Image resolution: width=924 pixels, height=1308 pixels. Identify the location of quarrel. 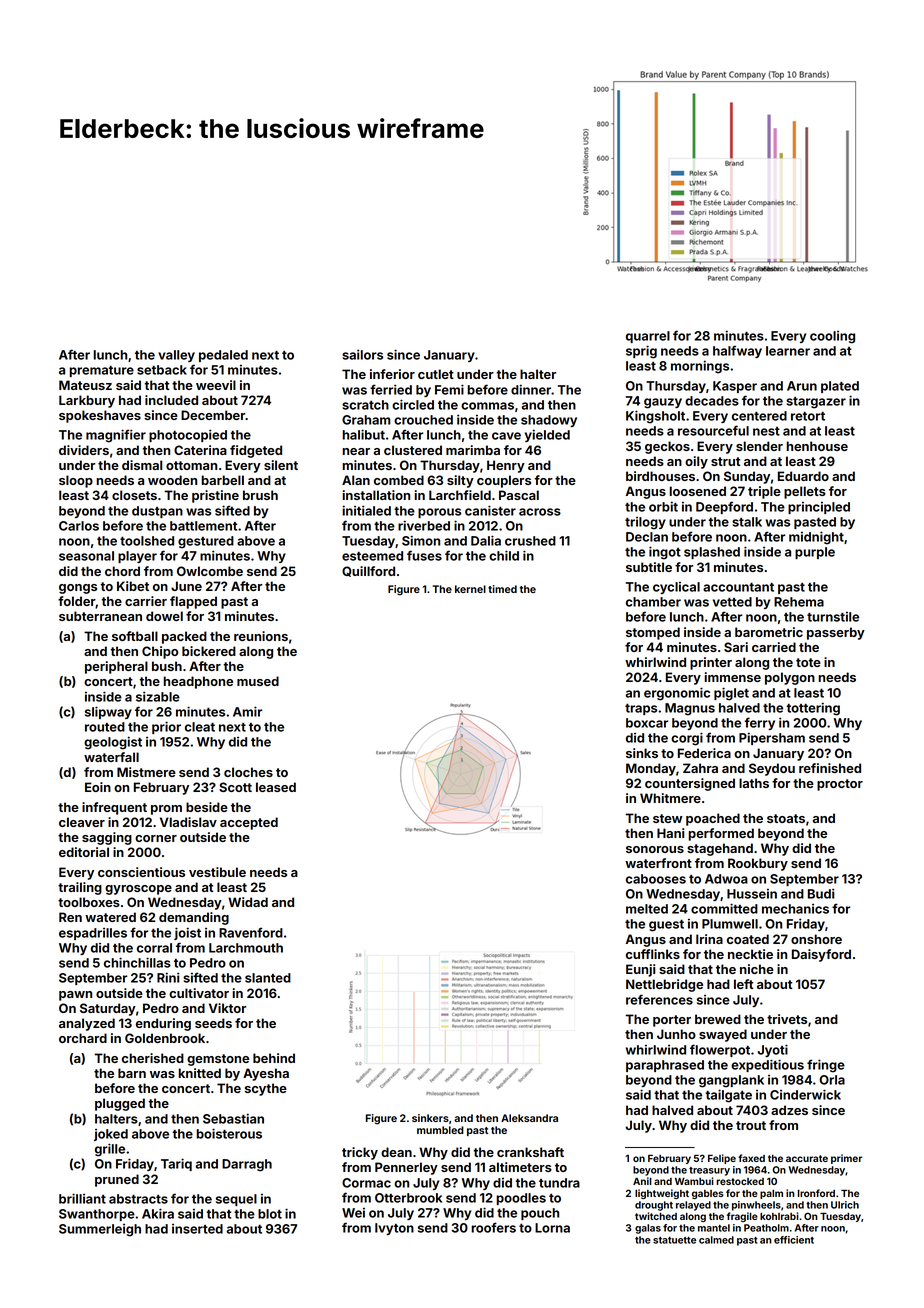
(648, 337).
